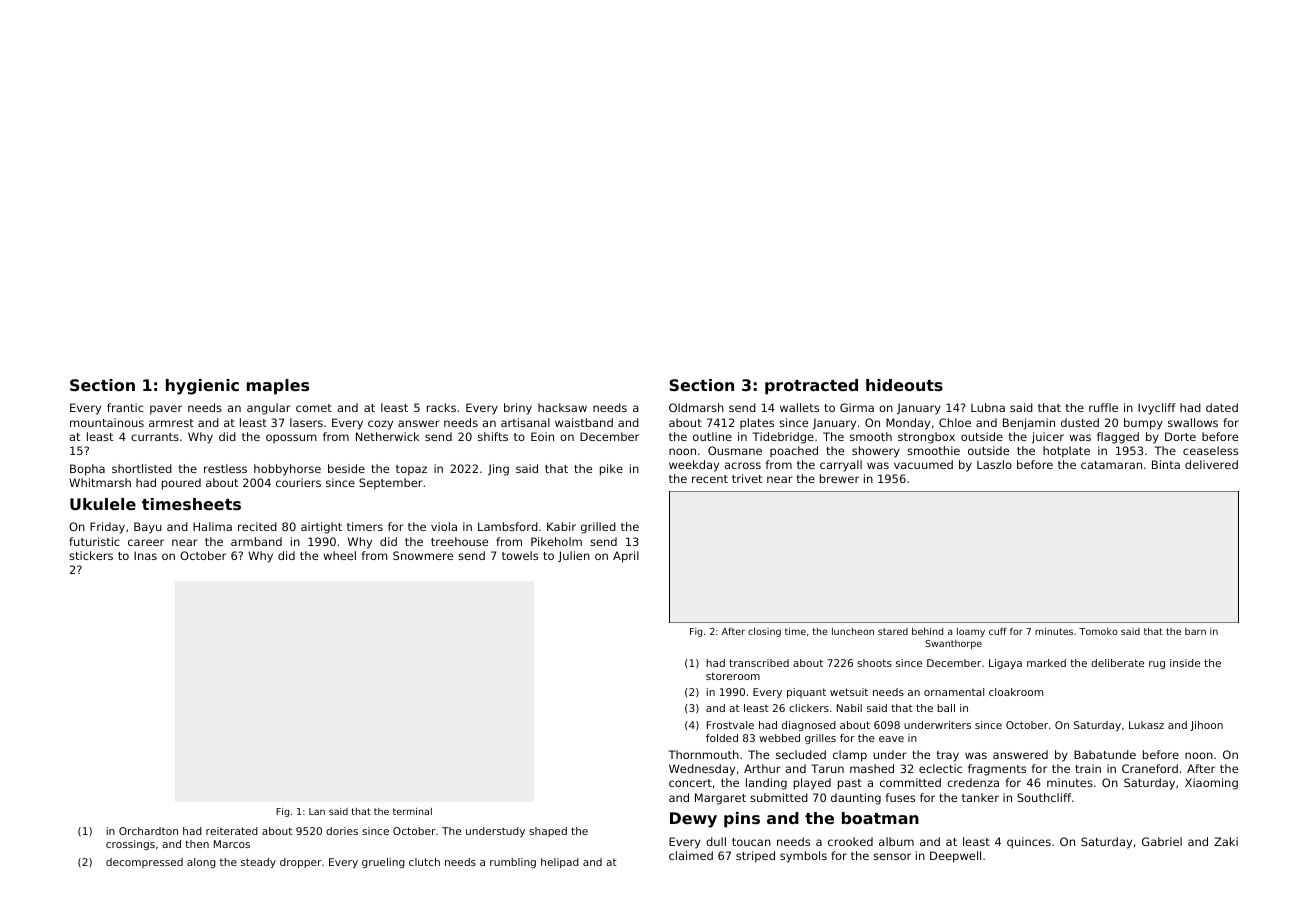 The height and width of the screenshot is (924, 1308). What do you see at coordinates (923, 464) in the screenshot?
I see `vacuumed` at bounding box center [923, 464].
